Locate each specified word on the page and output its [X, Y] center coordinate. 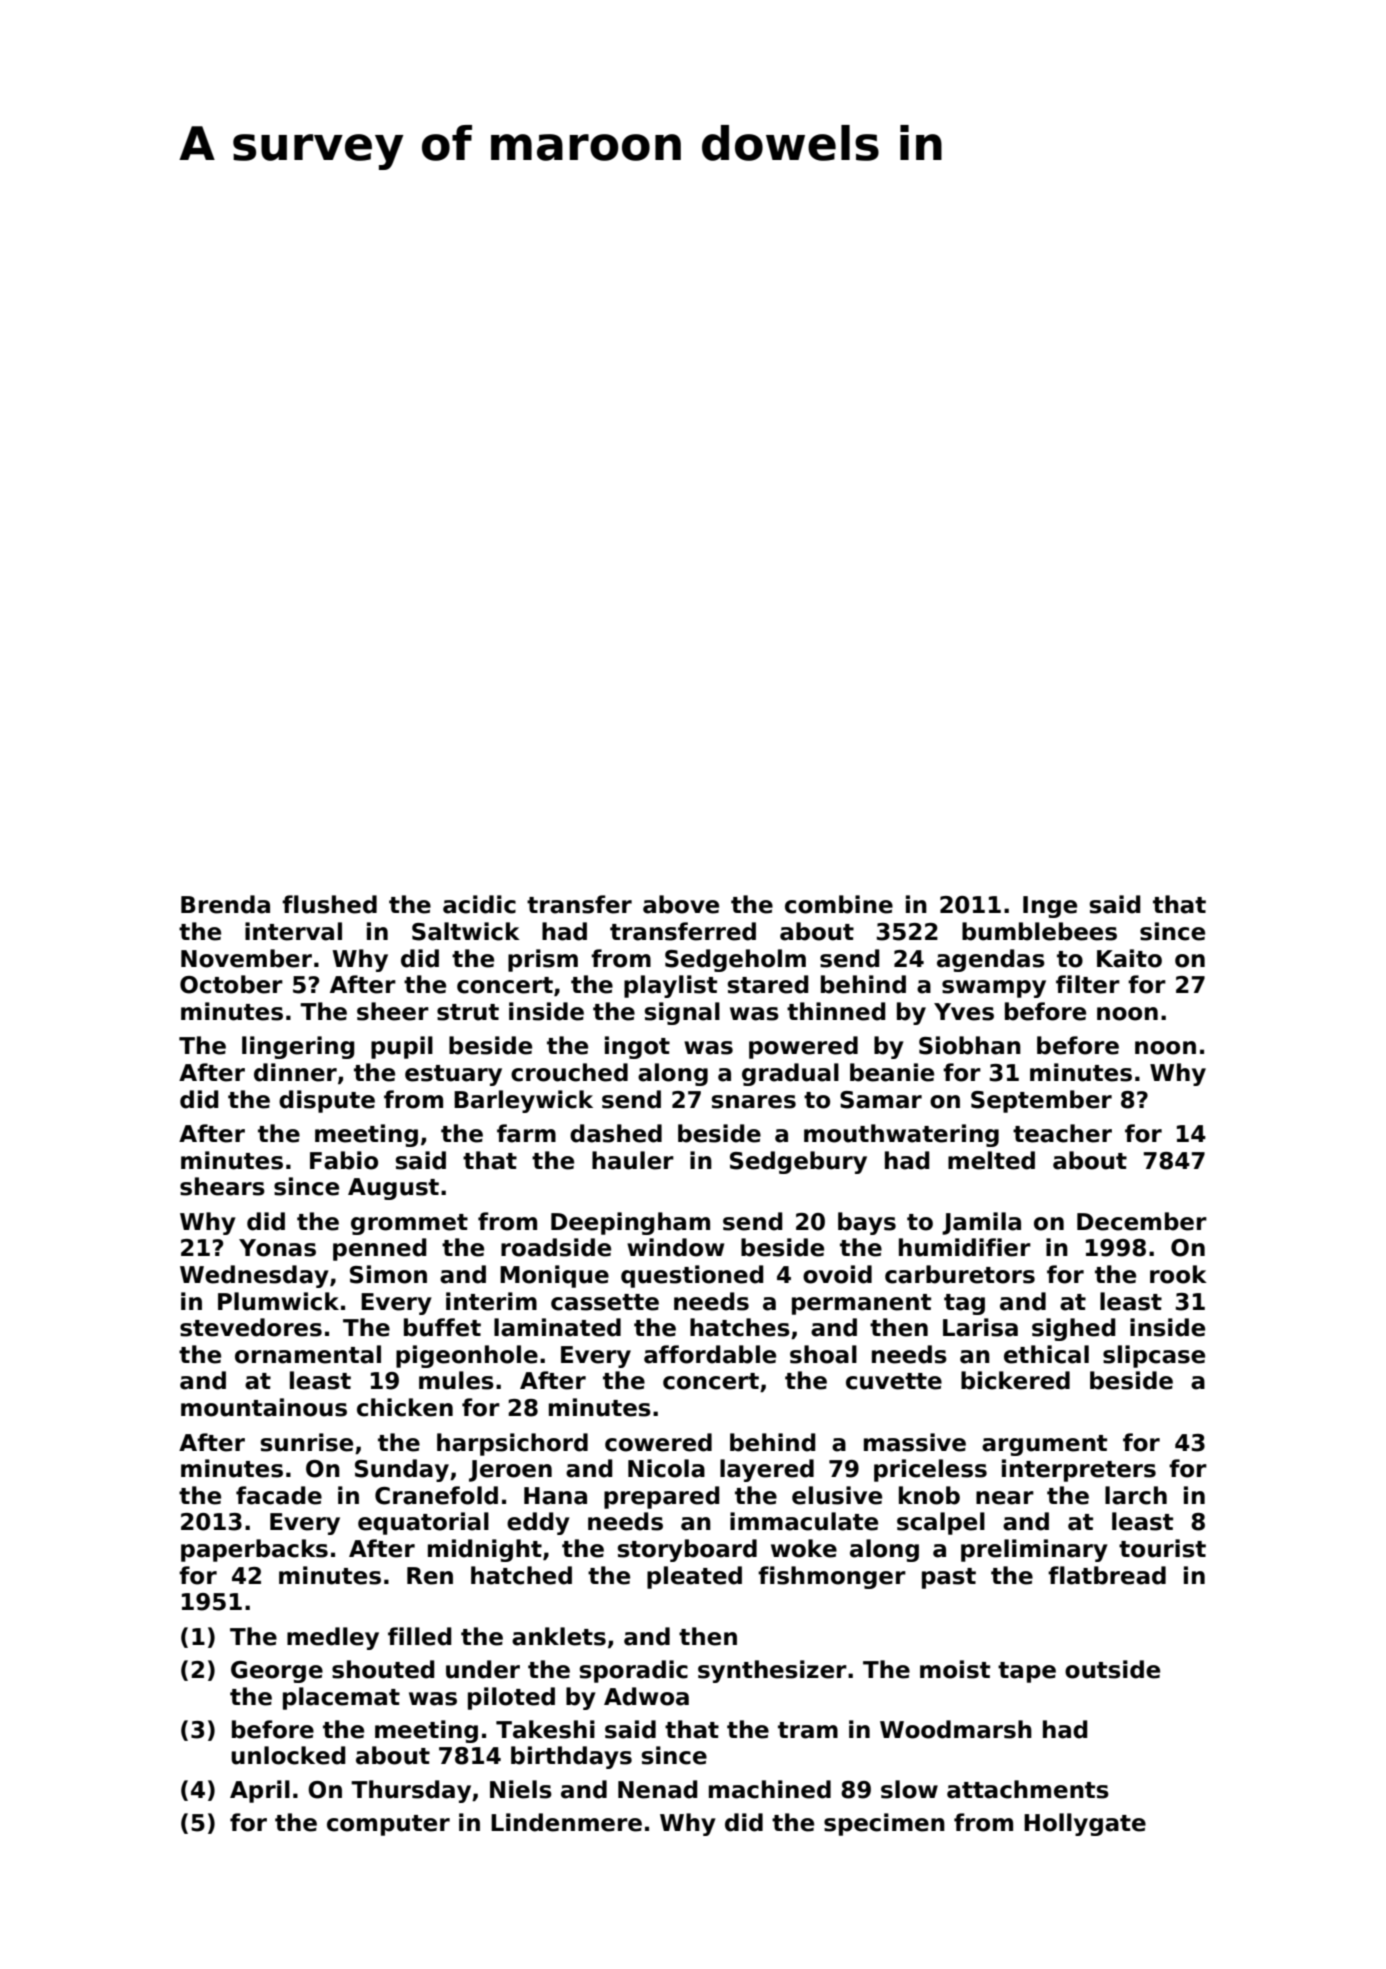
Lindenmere [566, 1822]
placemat [341, 1698]
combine [839, 904]
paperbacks [254, 1550]
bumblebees [1039, 931]
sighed [1074, 1329]
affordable [710, 1354]
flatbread [1107, 1575]
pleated [694, 1577]
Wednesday [254, 1276]
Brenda [225, 904]
